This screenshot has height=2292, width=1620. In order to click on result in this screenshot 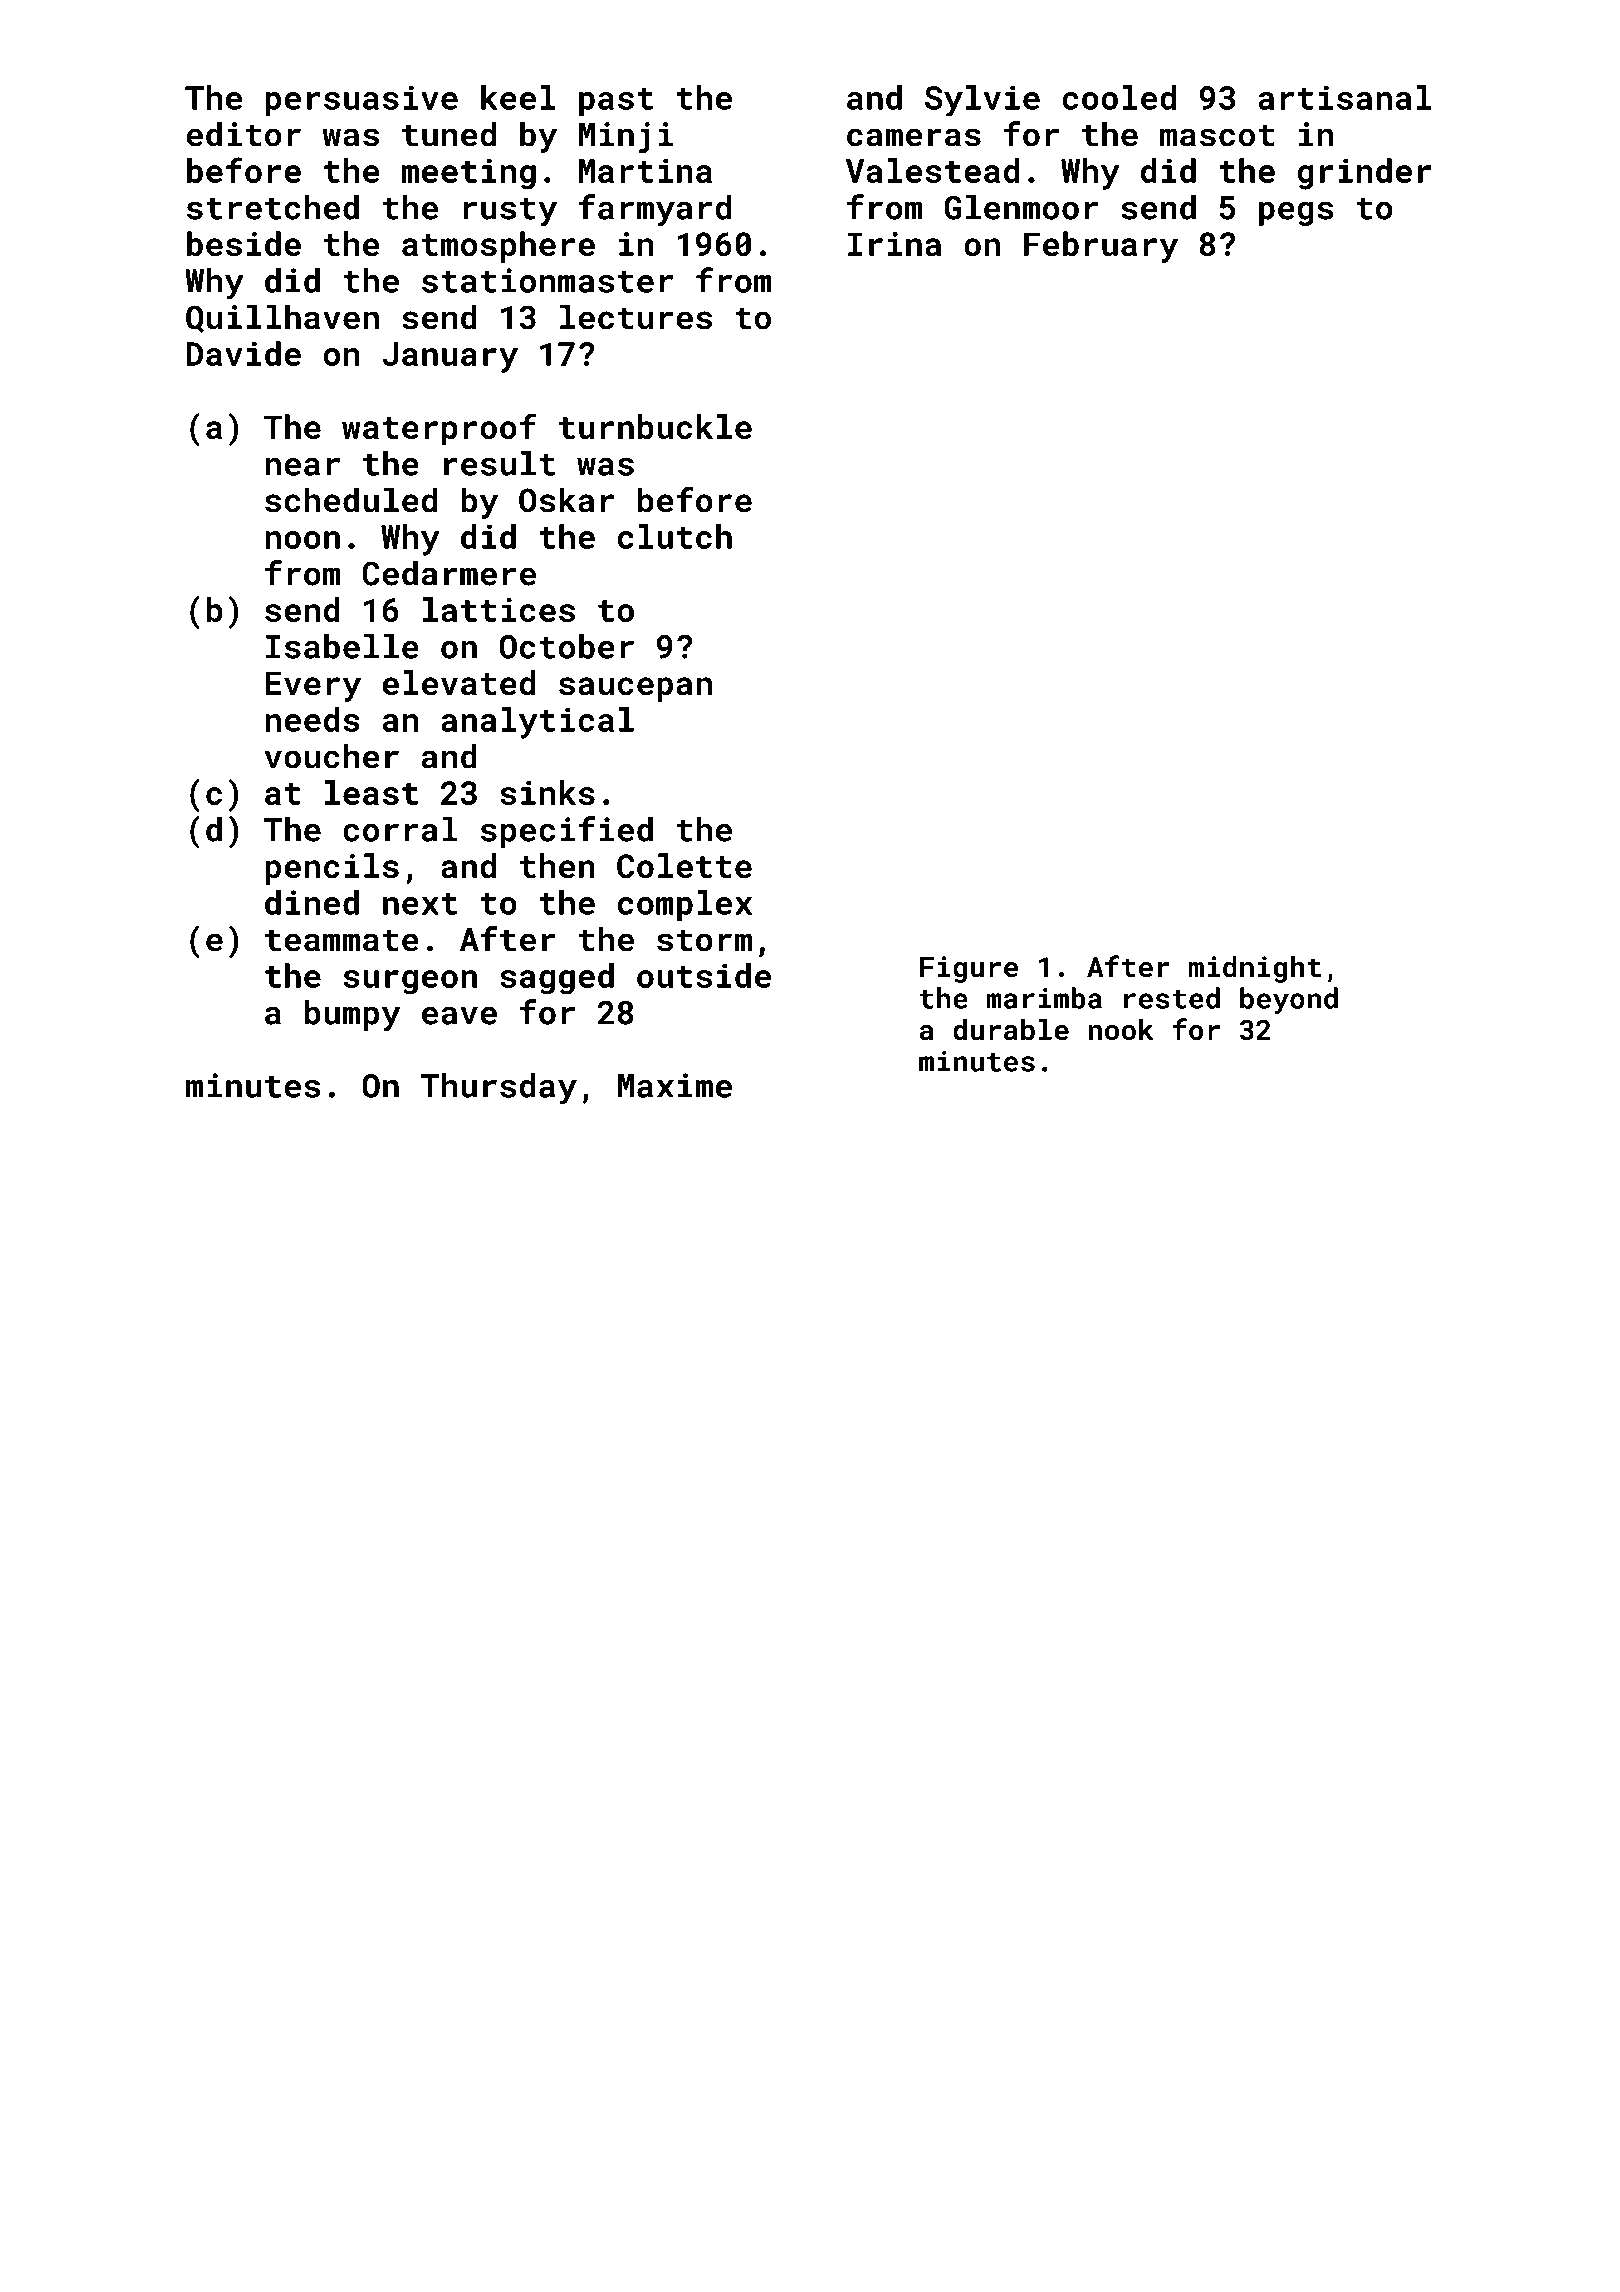, I will do `click(499, 463)`.
